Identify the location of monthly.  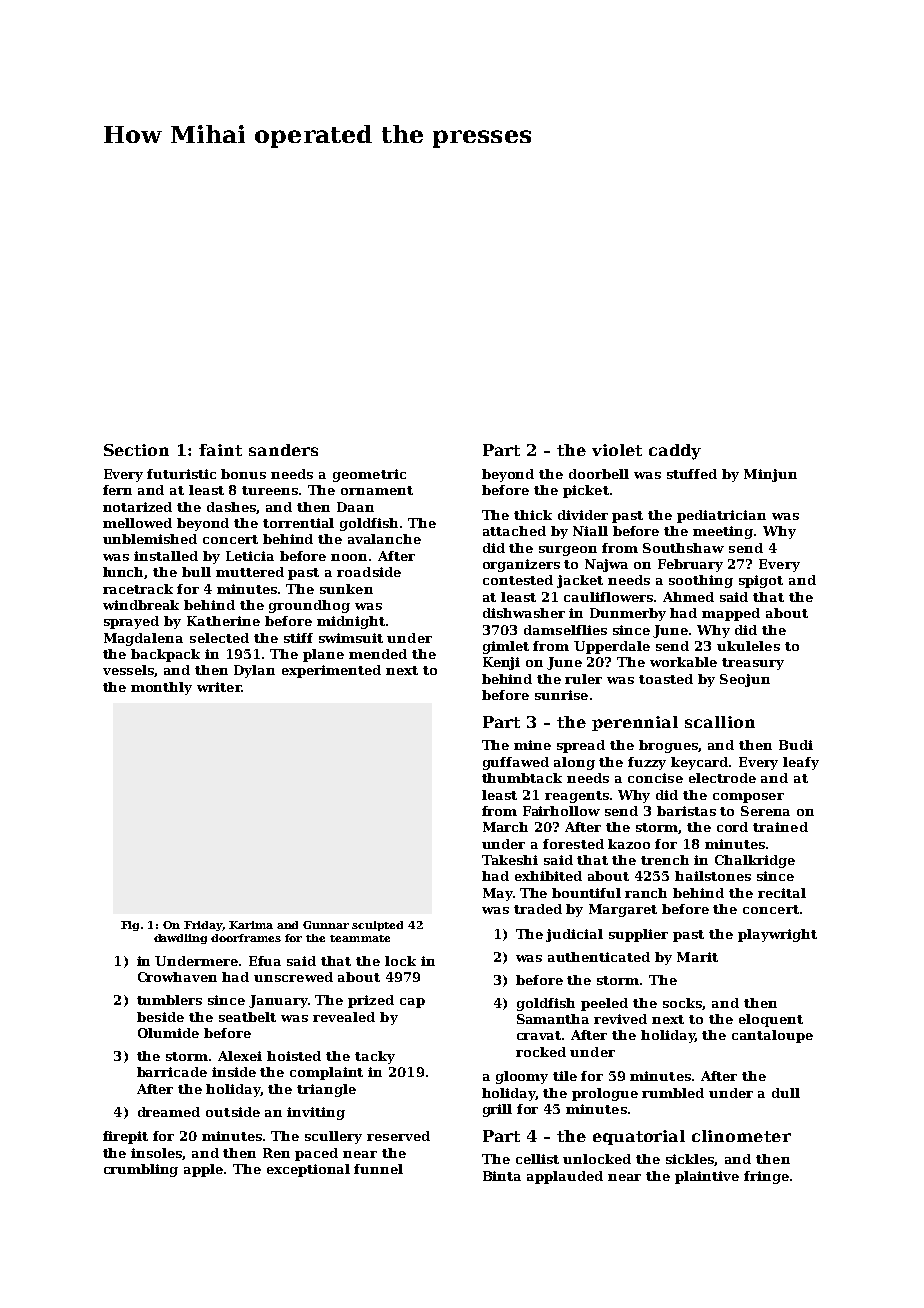
(161, 688).
